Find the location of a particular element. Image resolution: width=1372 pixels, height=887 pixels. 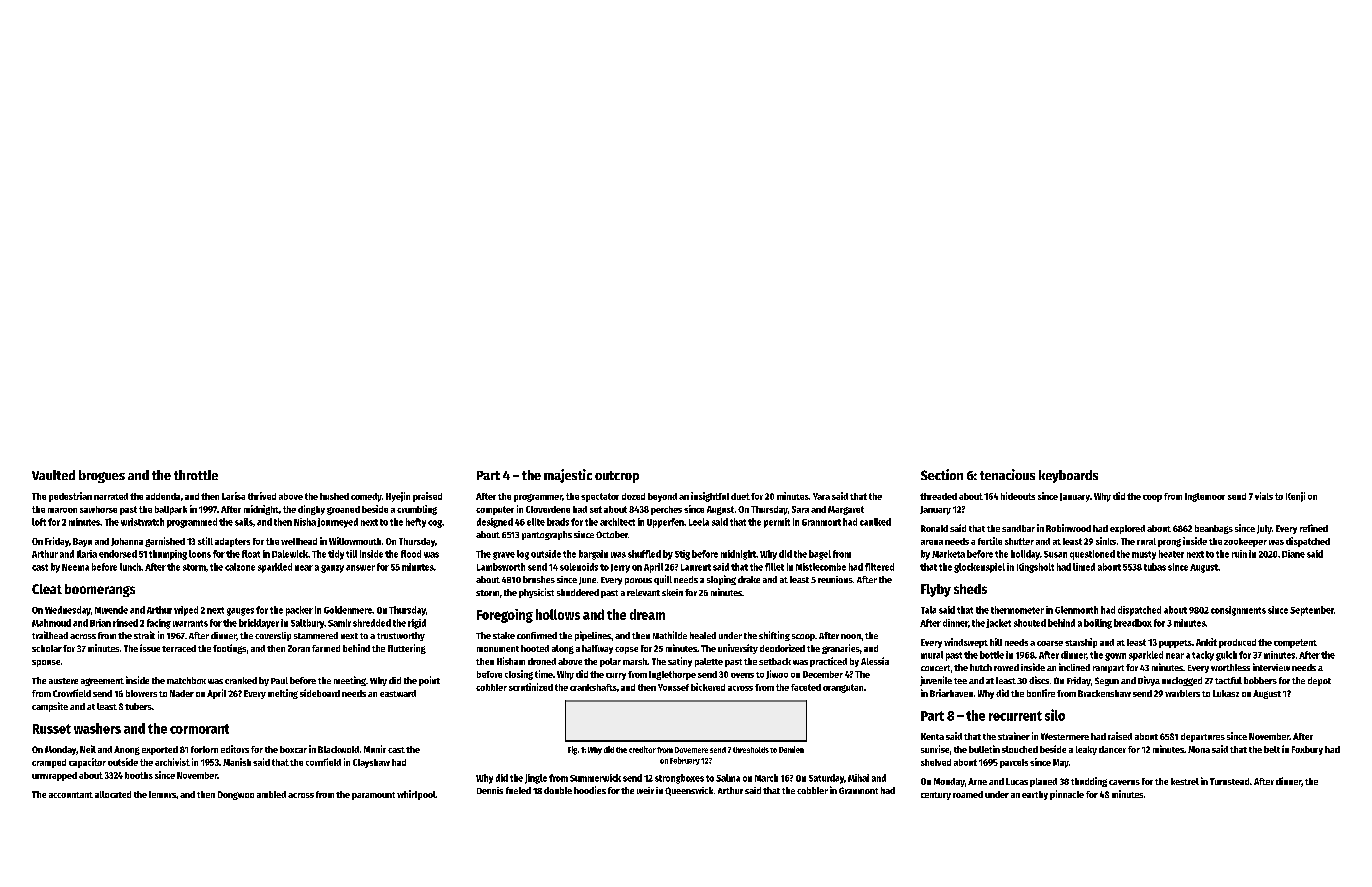

Fig is located at coordinates (572, 750).
